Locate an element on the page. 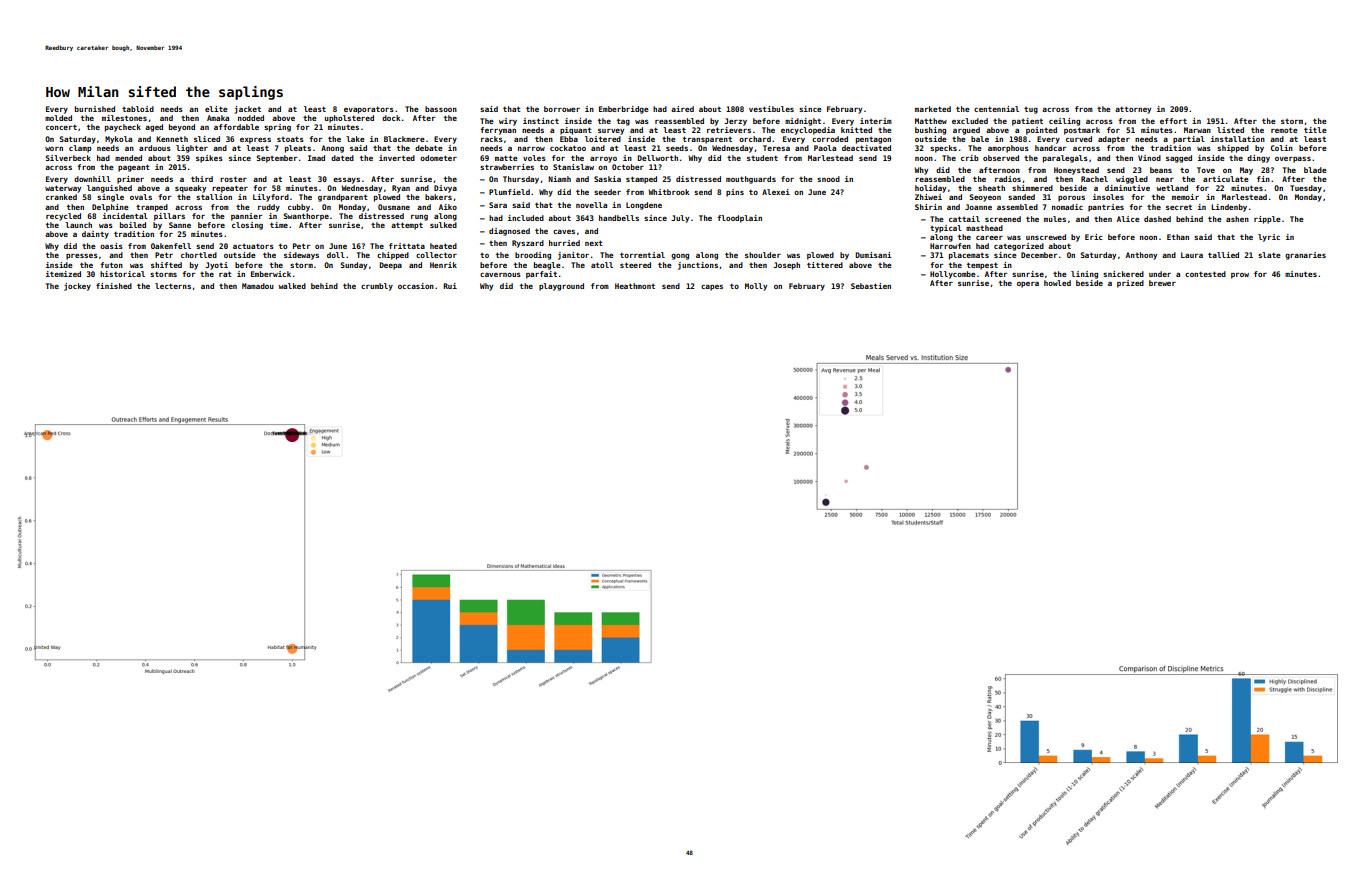  retrievers is located at coordinates (729, 130).
